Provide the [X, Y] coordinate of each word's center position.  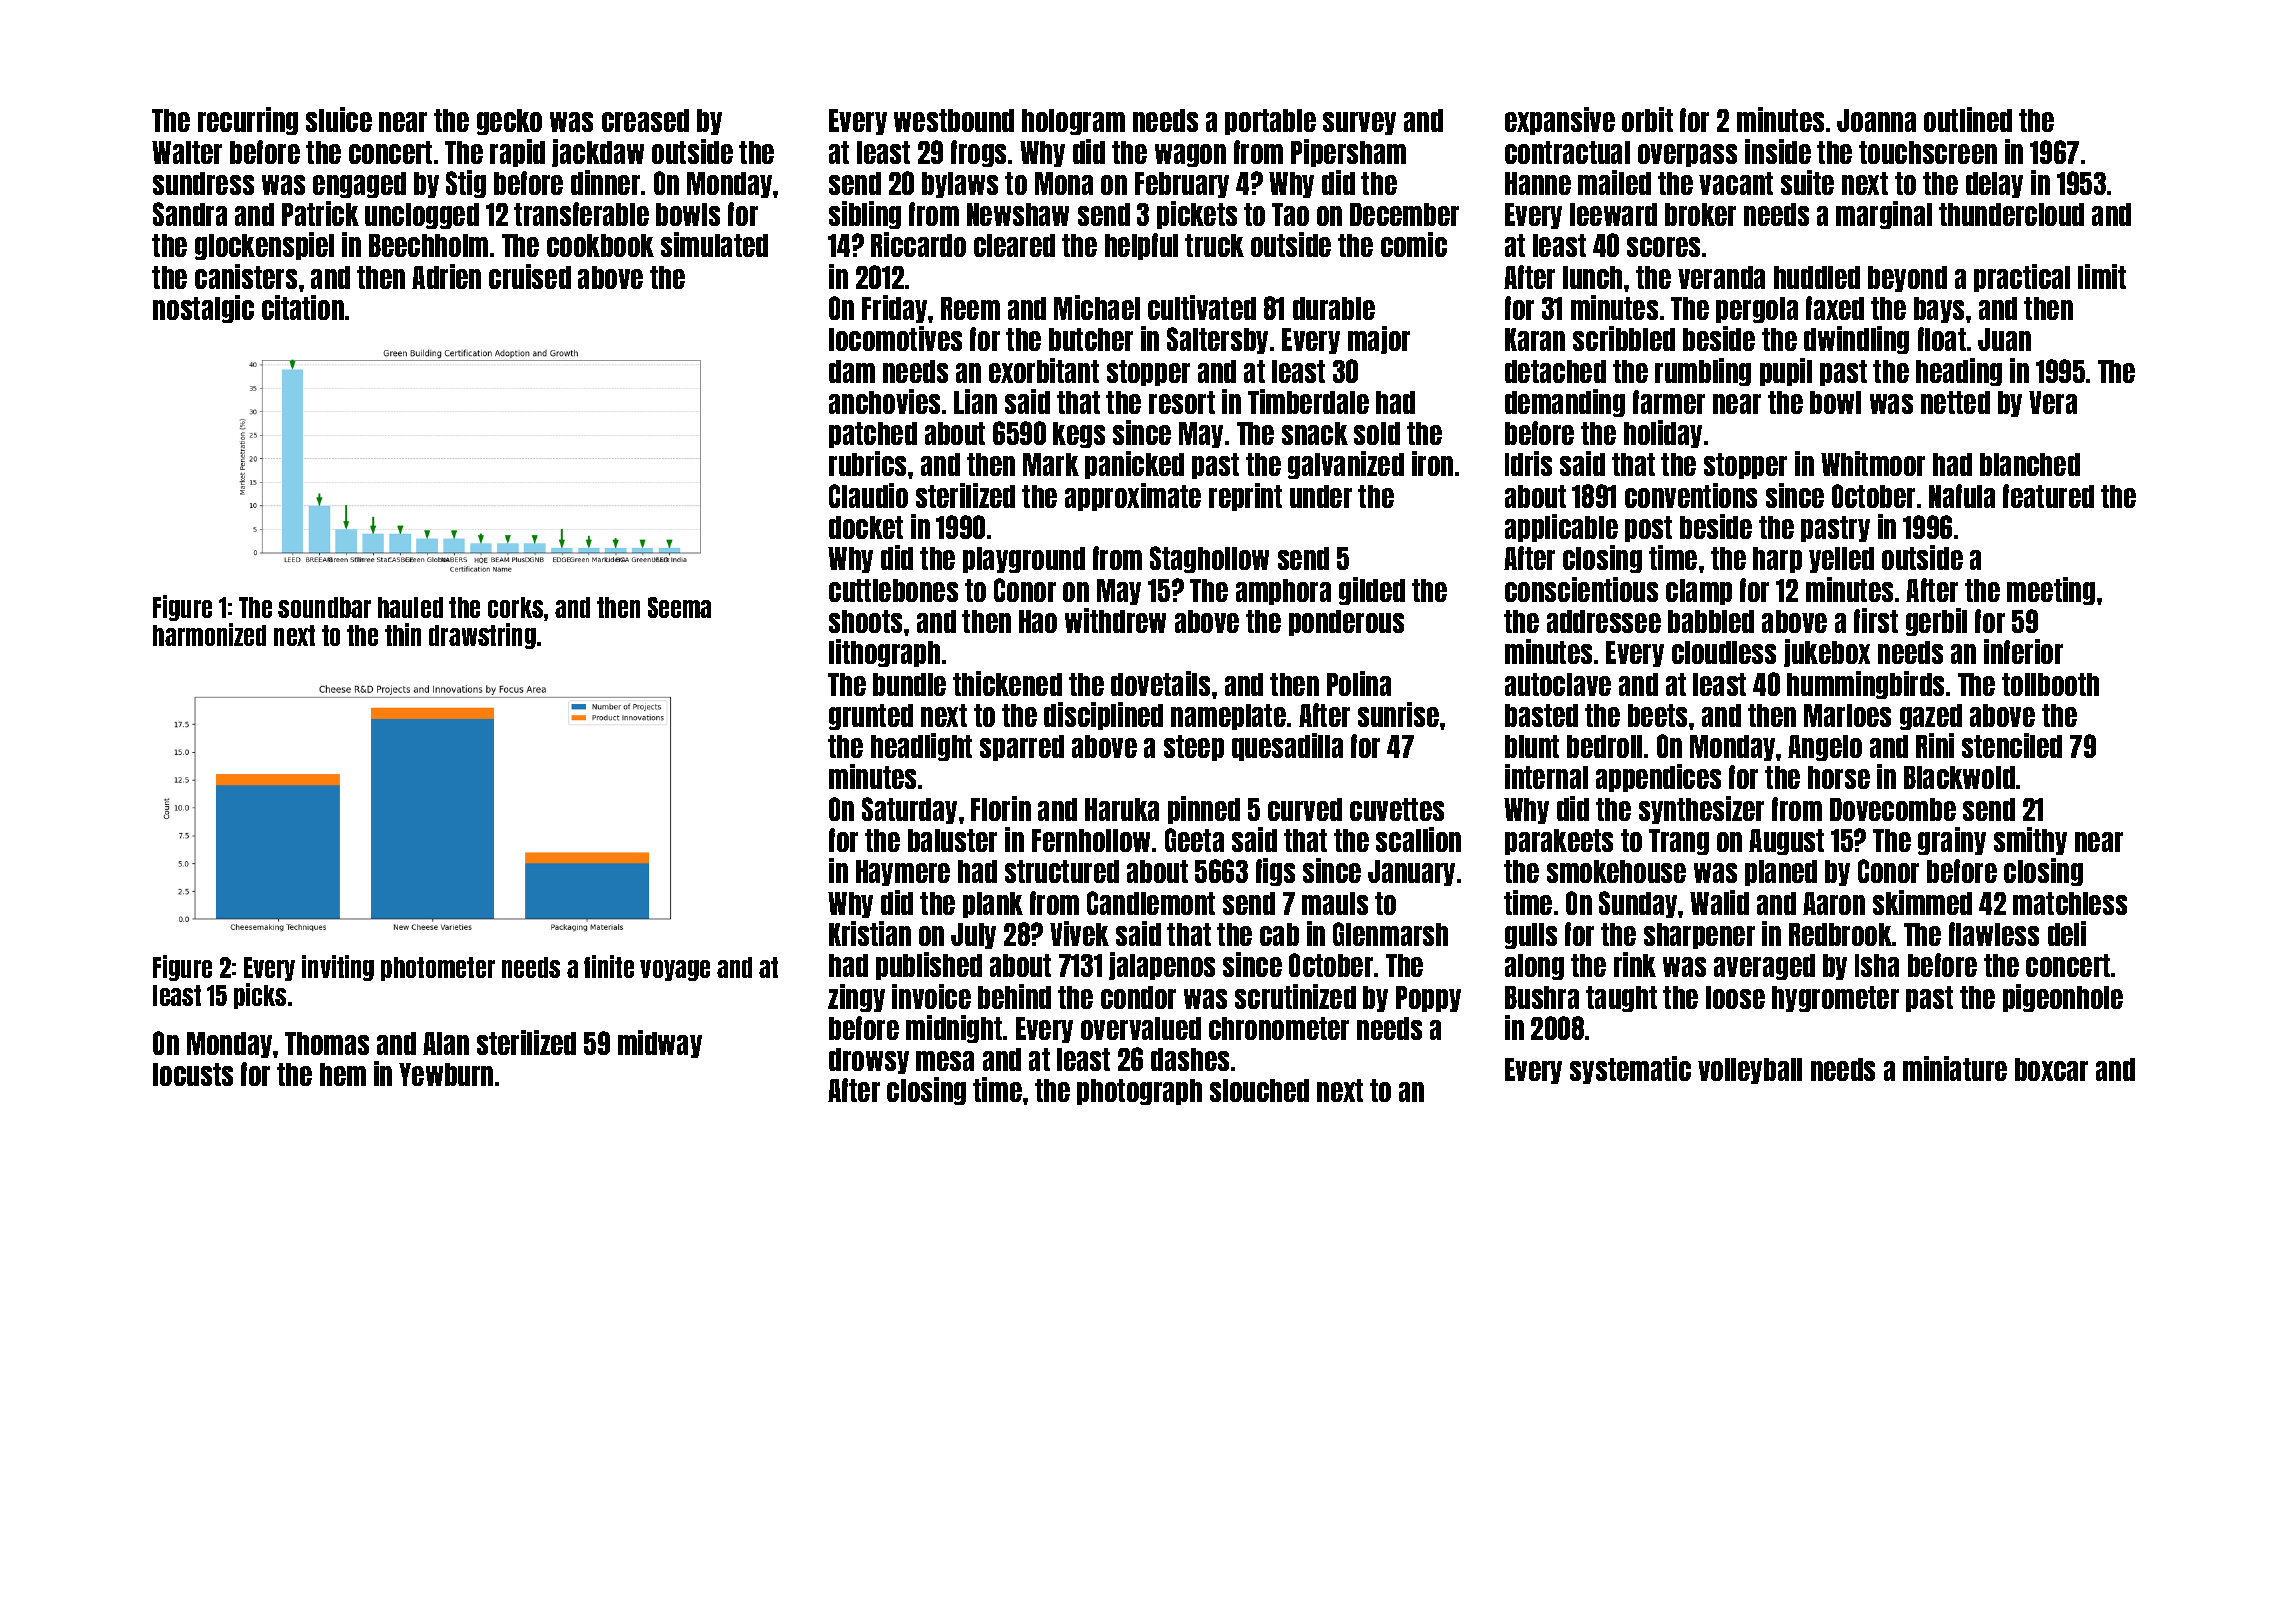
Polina [1359, 683]
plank [993, 905]
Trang [1679, 842]
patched [873, 435]
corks [515, 607]
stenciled [2012, 745]
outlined [1968, 119]
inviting [338, 968]
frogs [978, 153]
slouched [1259, 1090]
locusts [193, 1074]
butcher [1091, 339]
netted [1955, 402]
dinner [605, 182]
